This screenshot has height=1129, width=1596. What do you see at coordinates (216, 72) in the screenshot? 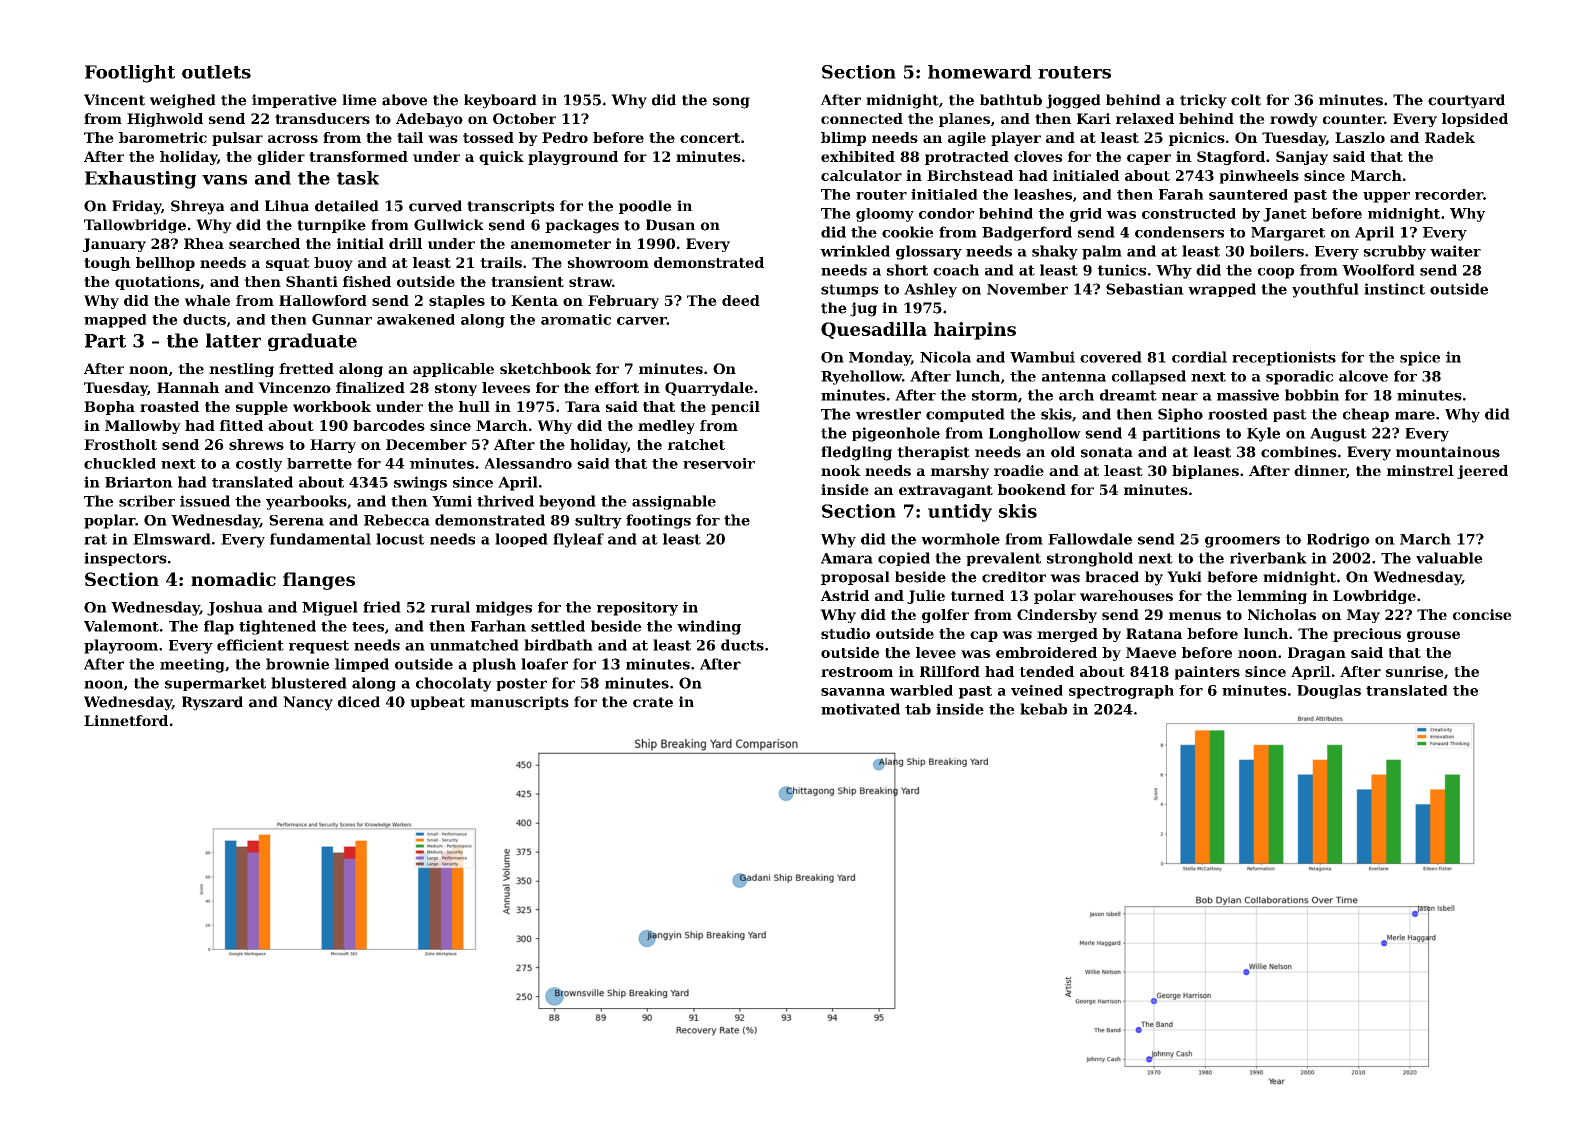
I see `outlets` at bounding box center [216, 72].
